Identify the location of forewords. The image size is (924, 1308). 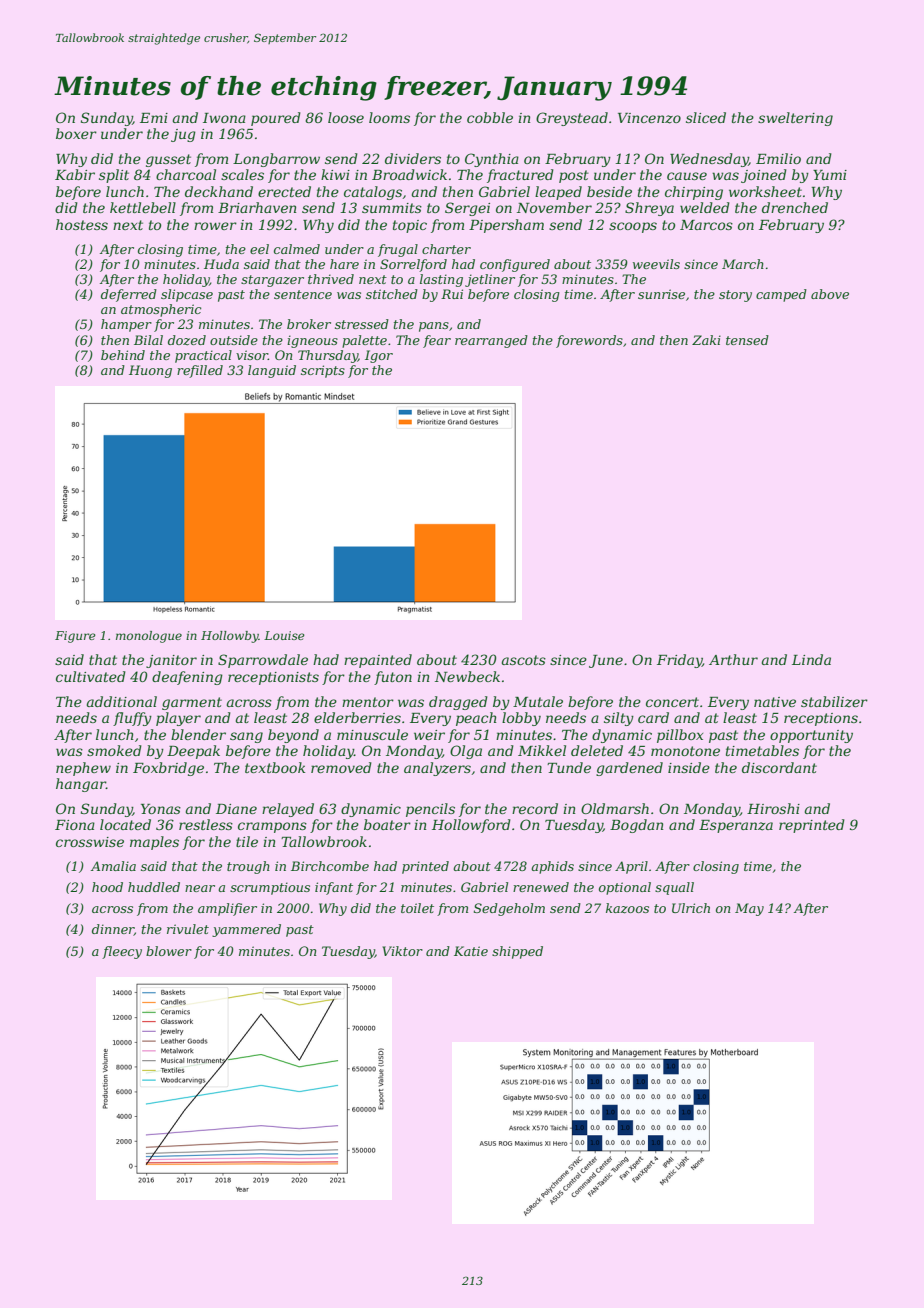
(589, 341).
